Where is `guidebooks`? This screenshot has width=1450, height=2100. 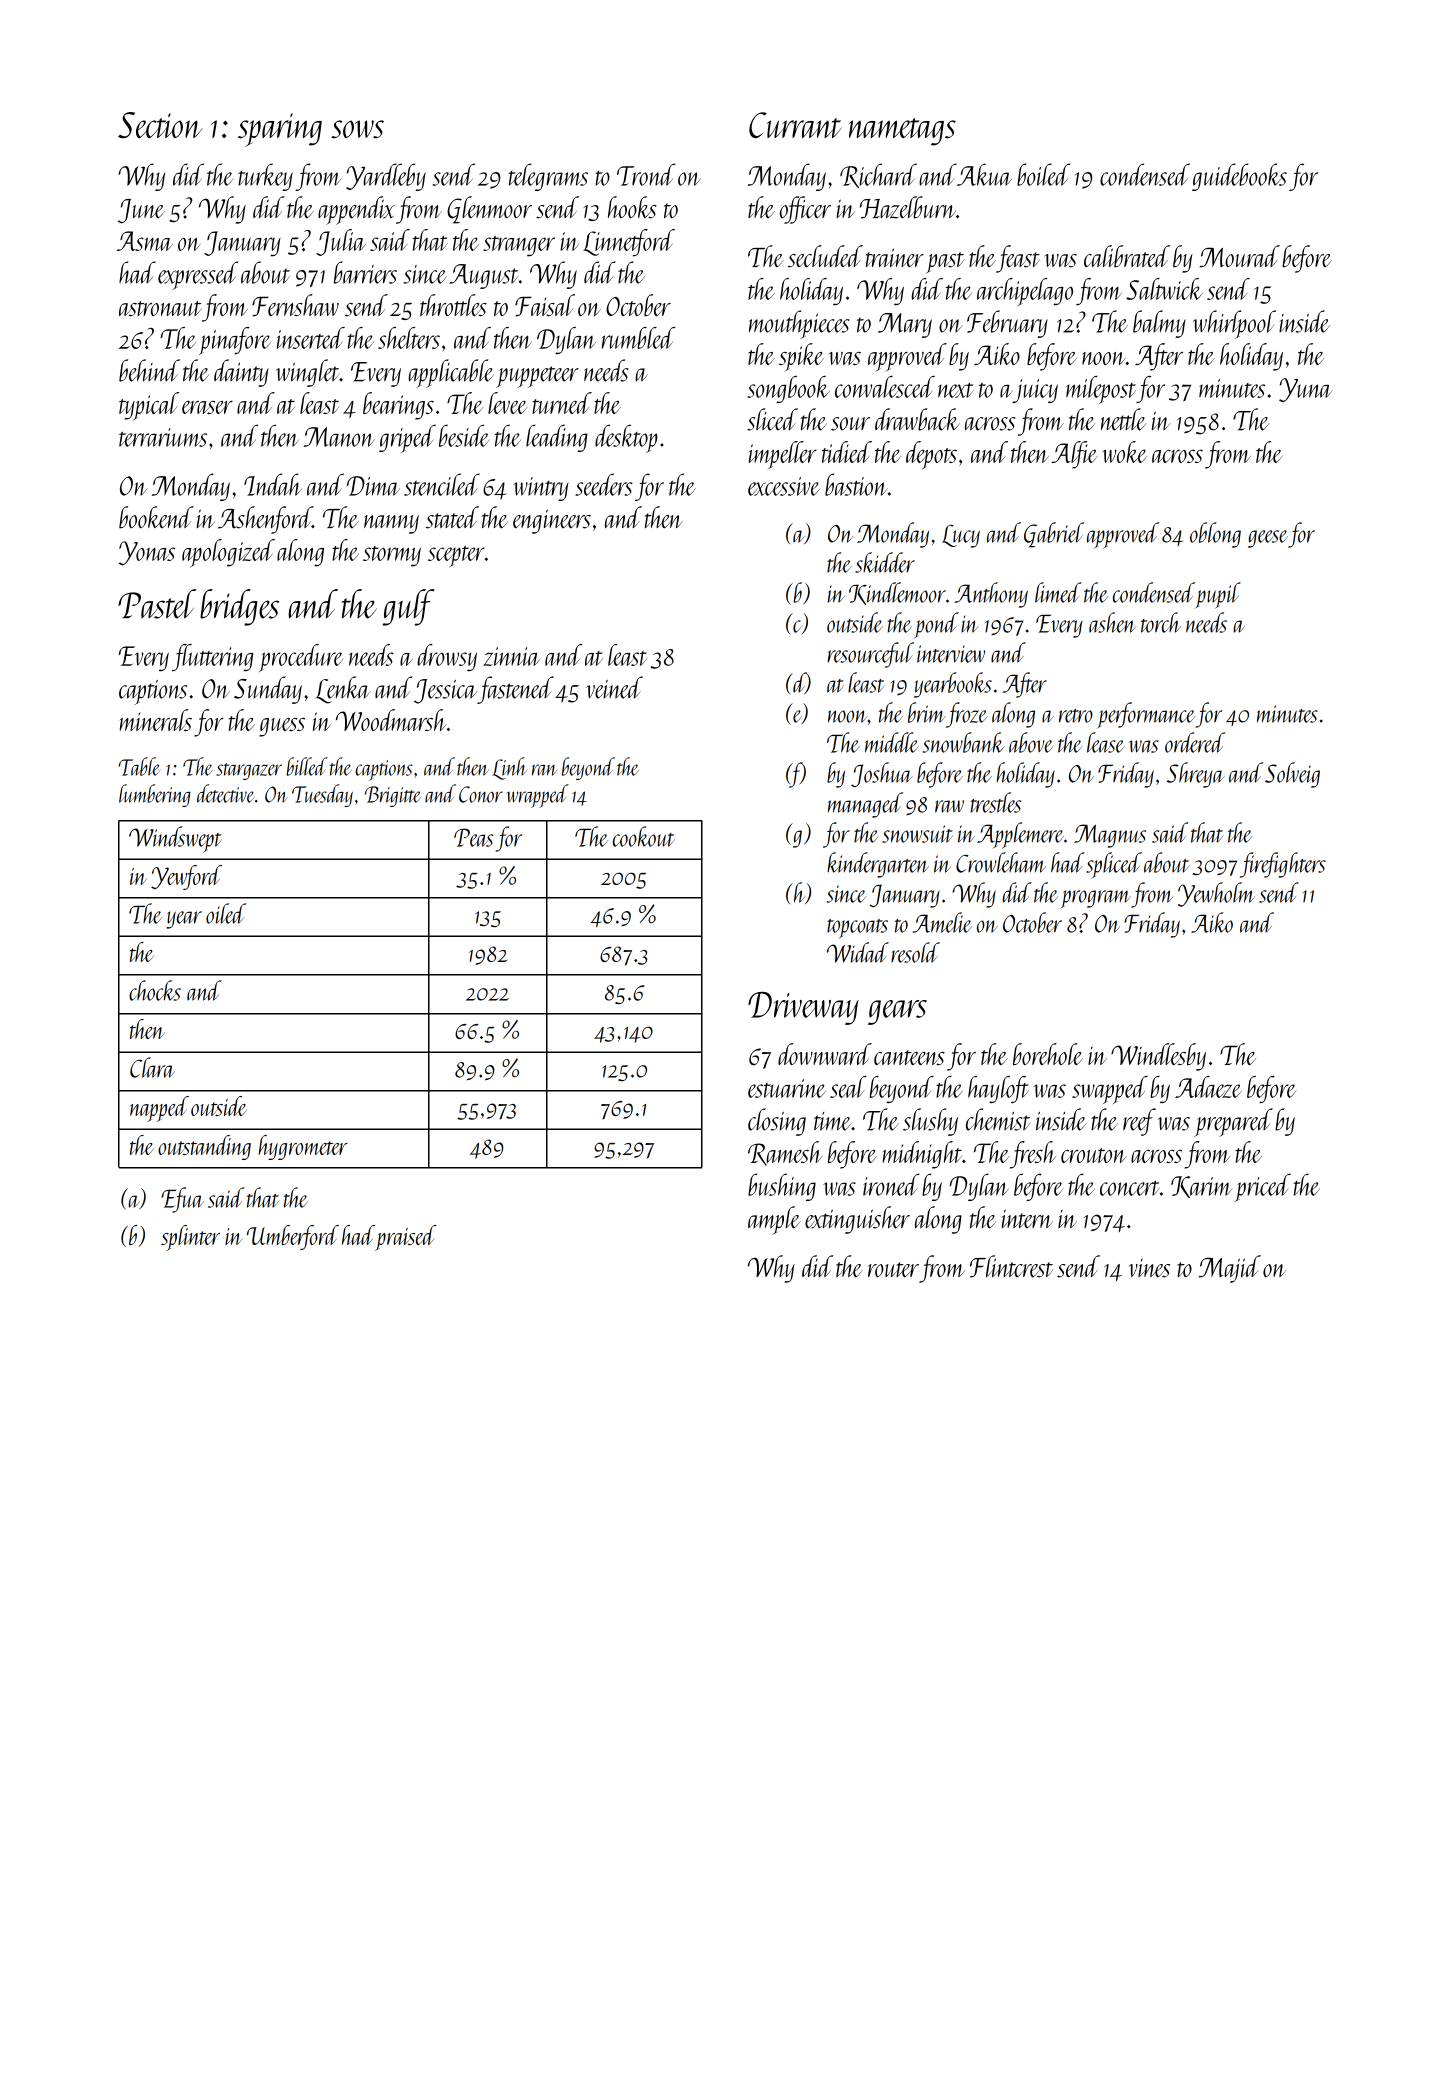 guidebooks is located at coordinates (1239, 177).
